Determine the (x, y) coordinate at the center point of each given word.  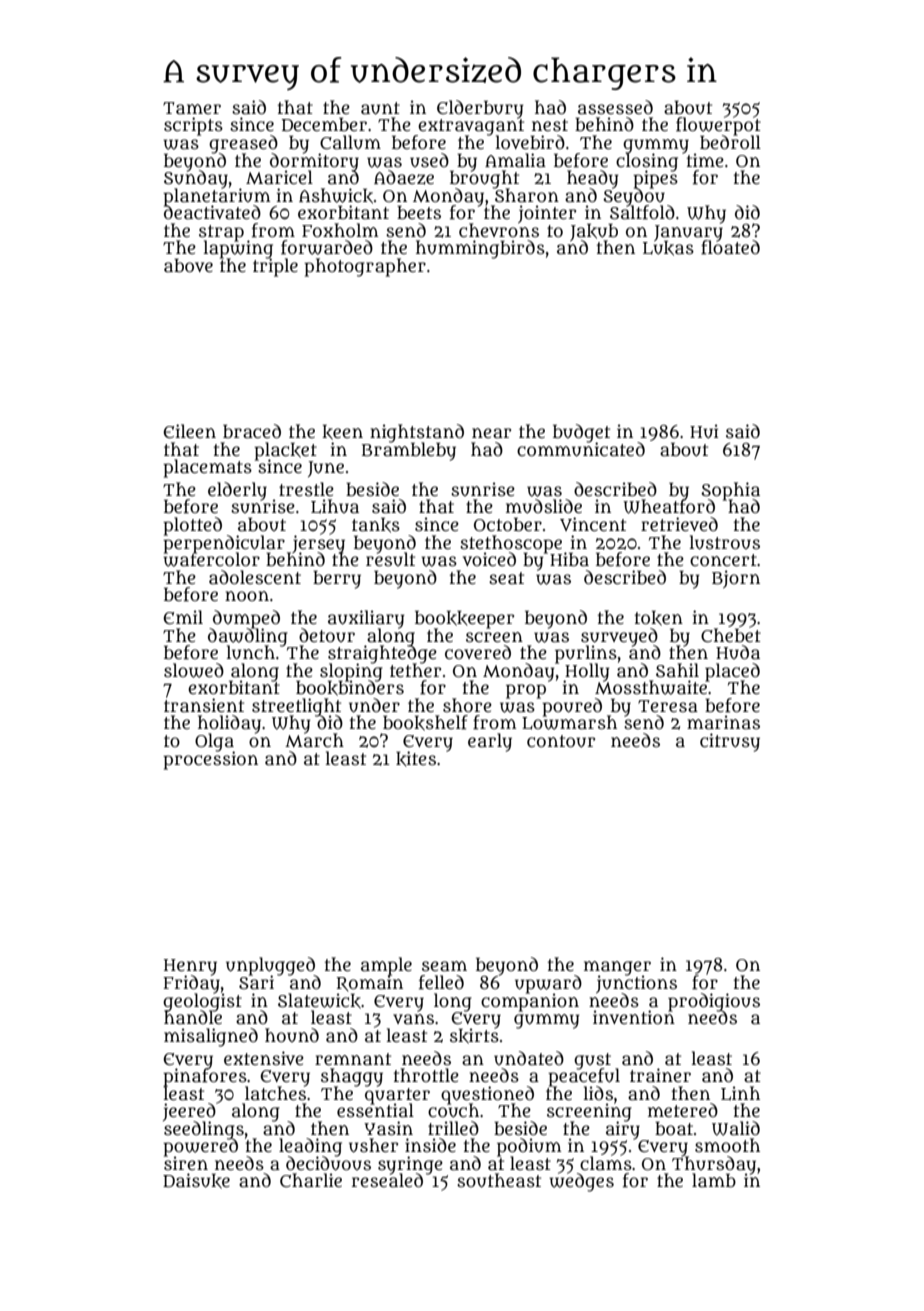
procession (210, 760)
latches (275, 1093)
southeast (499, 1180)
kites (416, 759)
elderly (237, 491)
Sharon (526, 195)
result (390, 560)
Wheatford (669, 507)
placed (732, 672)
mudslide (544, 506)
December (324, 124)
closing (647, 162)
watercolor (211, 560)
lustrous (724, 542)
